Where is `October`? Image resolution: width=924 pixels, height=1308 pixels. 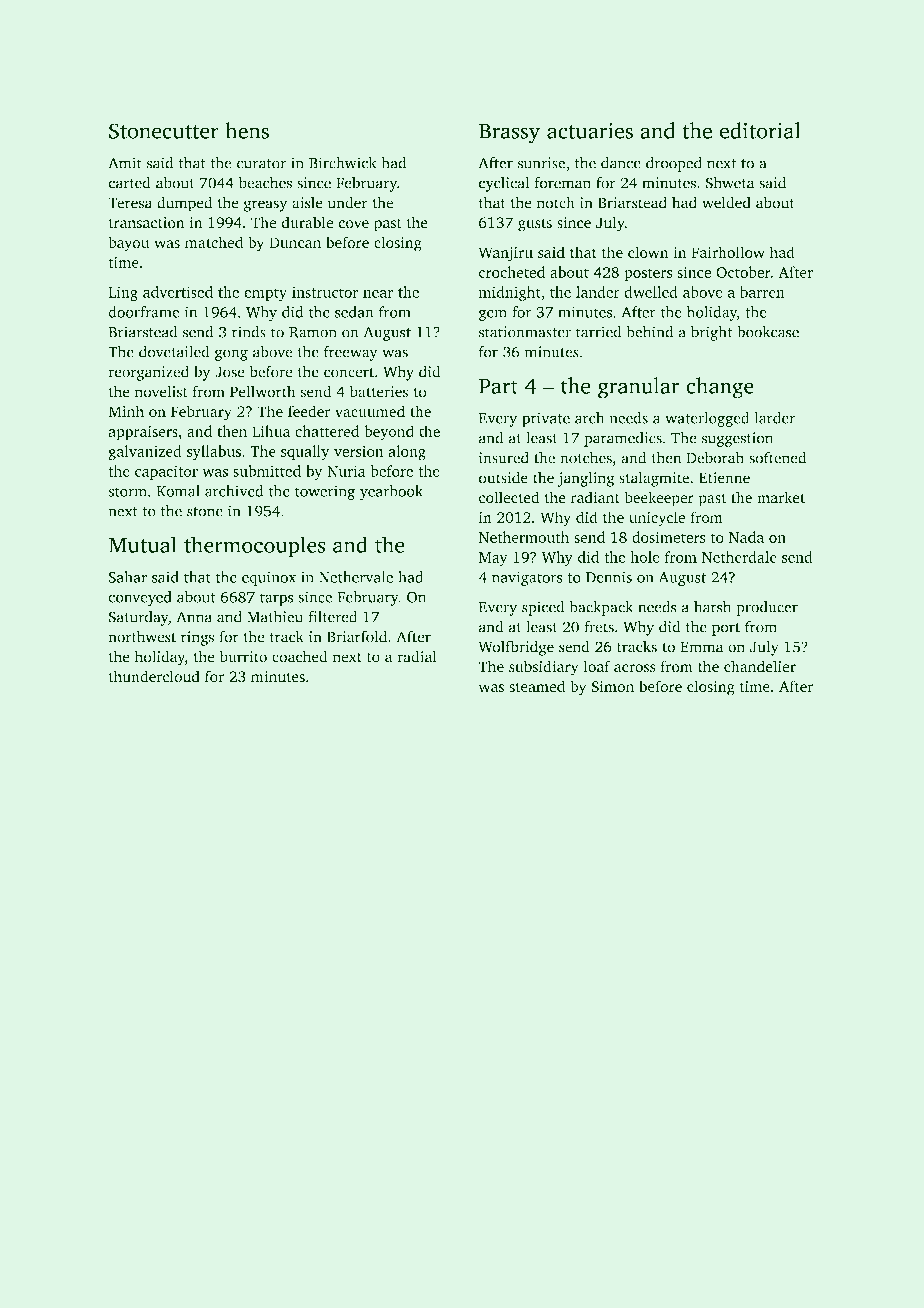
October is located at coordinates (743, 272).
